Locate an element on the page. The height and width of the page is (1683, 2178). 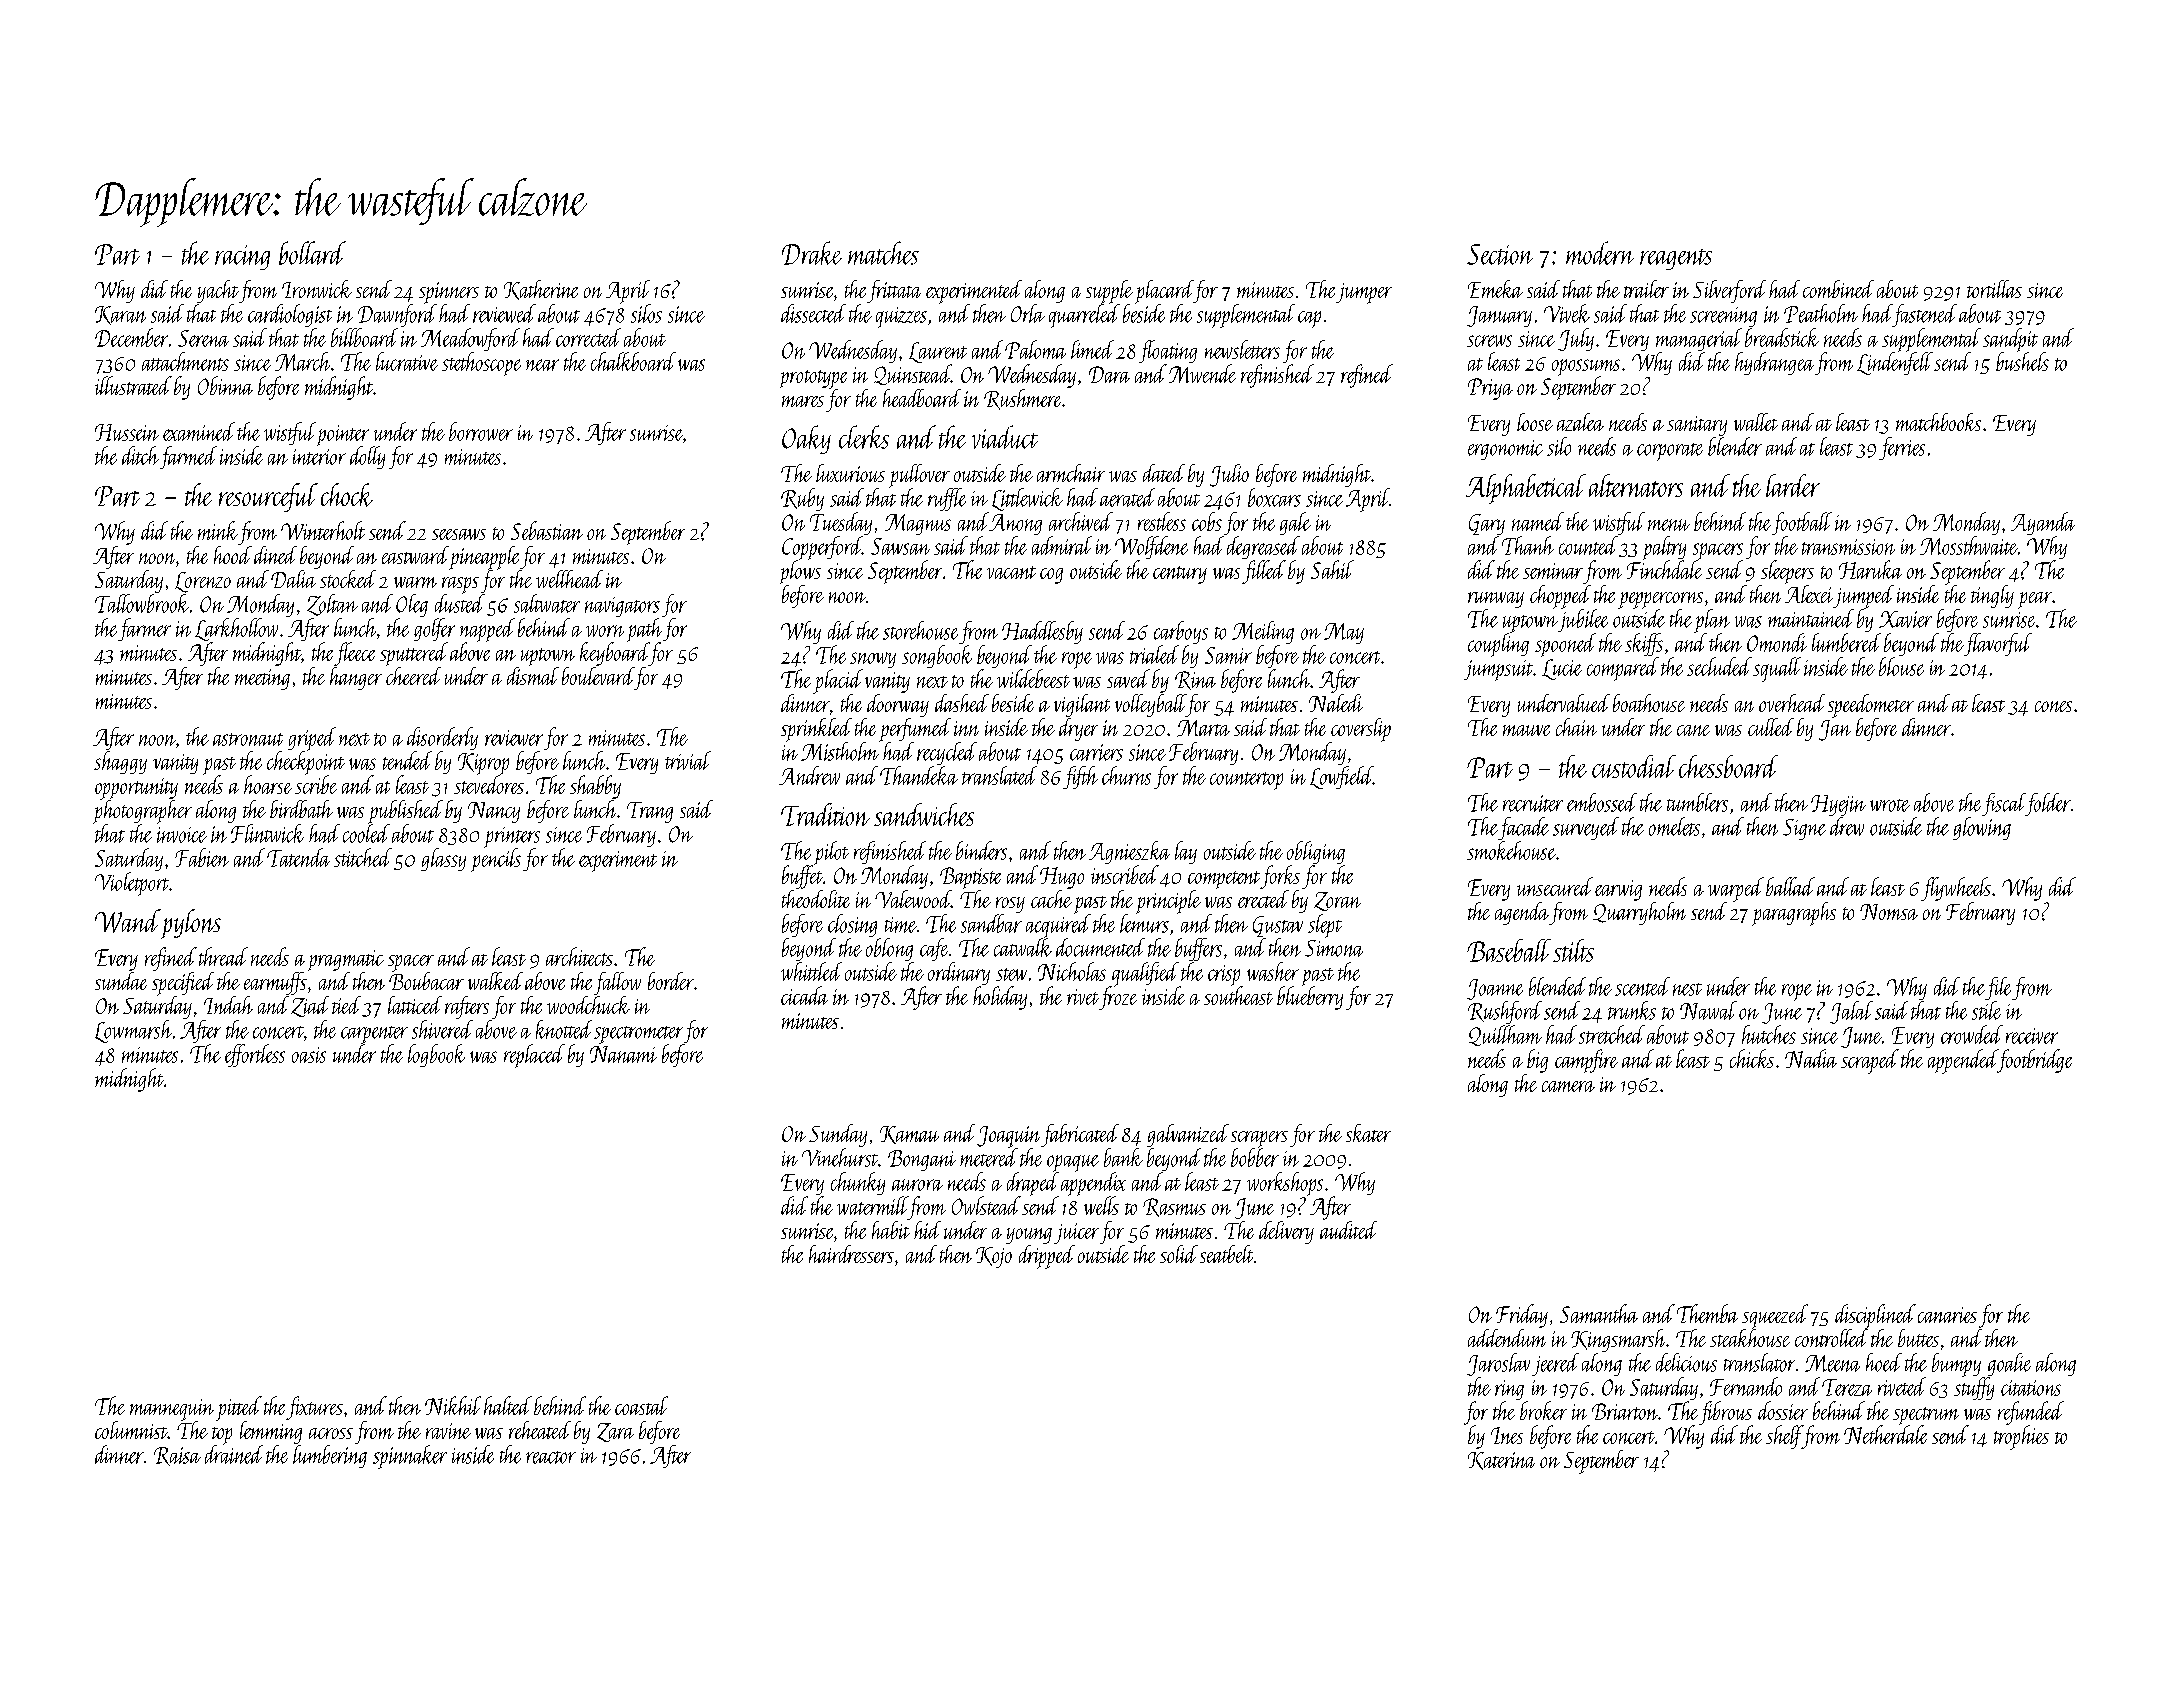
reagents is located at coordinates (1676, 259).
